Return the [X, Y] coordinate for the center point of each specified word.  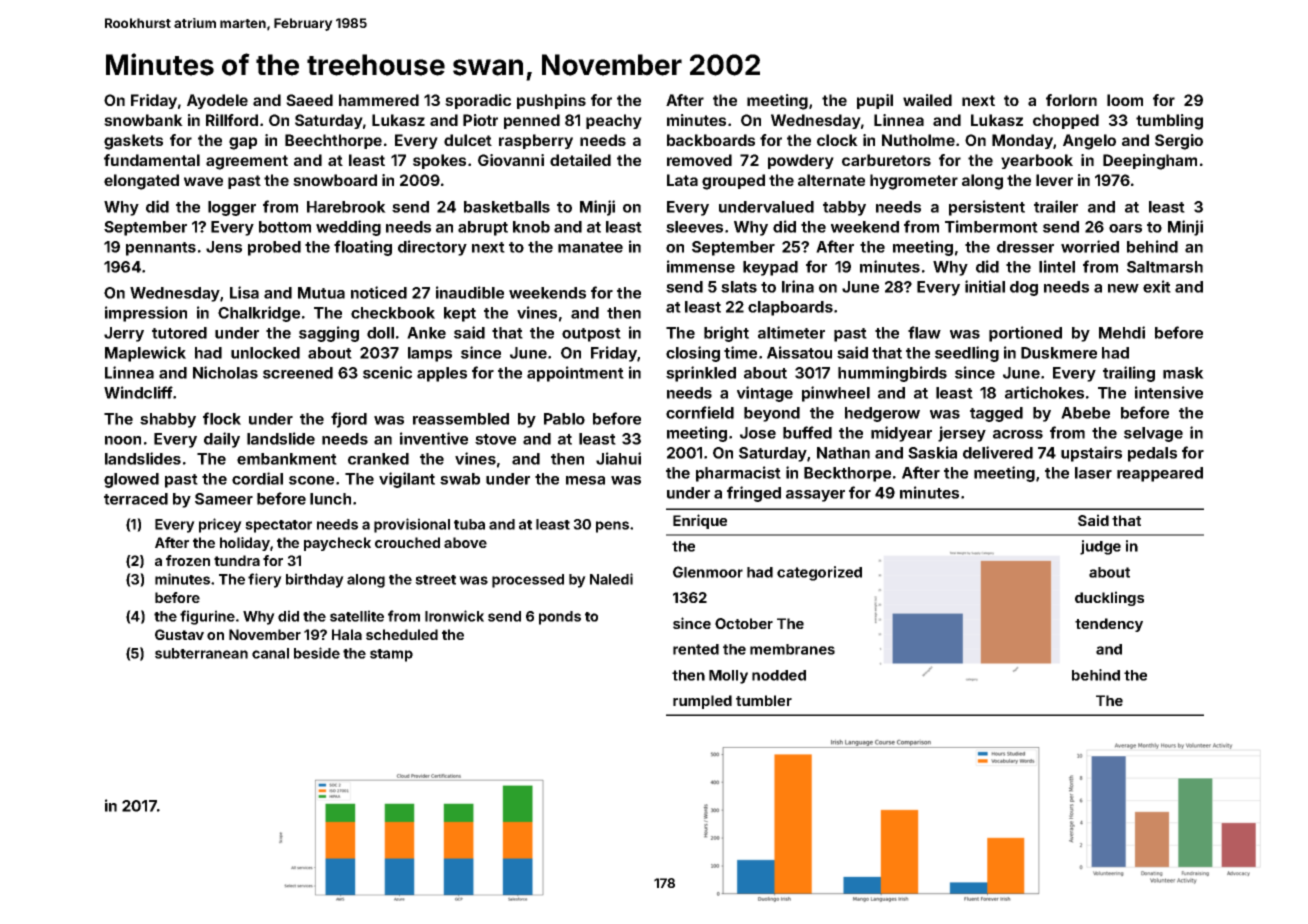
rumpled [702, 702]
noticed [379, 292]
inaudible [470, 292]
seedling [967, 354]
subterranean [201, 653]
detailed [580, 160]
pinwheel [836, 394]
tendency [1109, 625]
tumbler [764, 700]
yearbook [1037, 161]
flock [222, 418]
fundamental [152, 160]
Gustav [179, 634]
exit [1157, 286]
